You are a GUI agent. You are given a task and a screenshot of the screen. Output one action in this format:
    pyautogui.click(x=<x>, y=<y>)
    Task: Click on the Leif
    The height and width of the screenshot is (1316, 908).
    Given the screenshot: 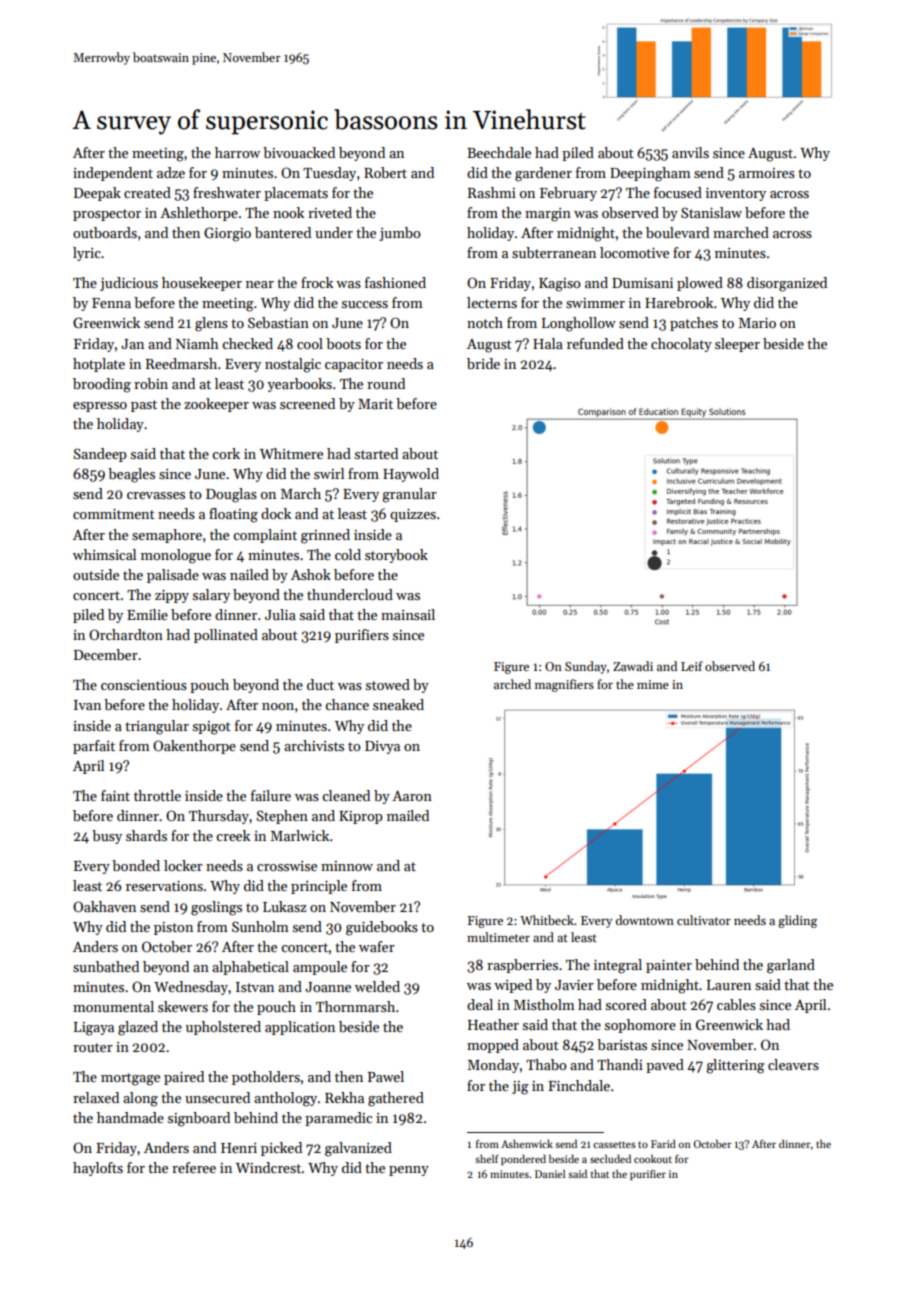 What is the action you would take?
    pyautogui.click(x=692, y=666)
